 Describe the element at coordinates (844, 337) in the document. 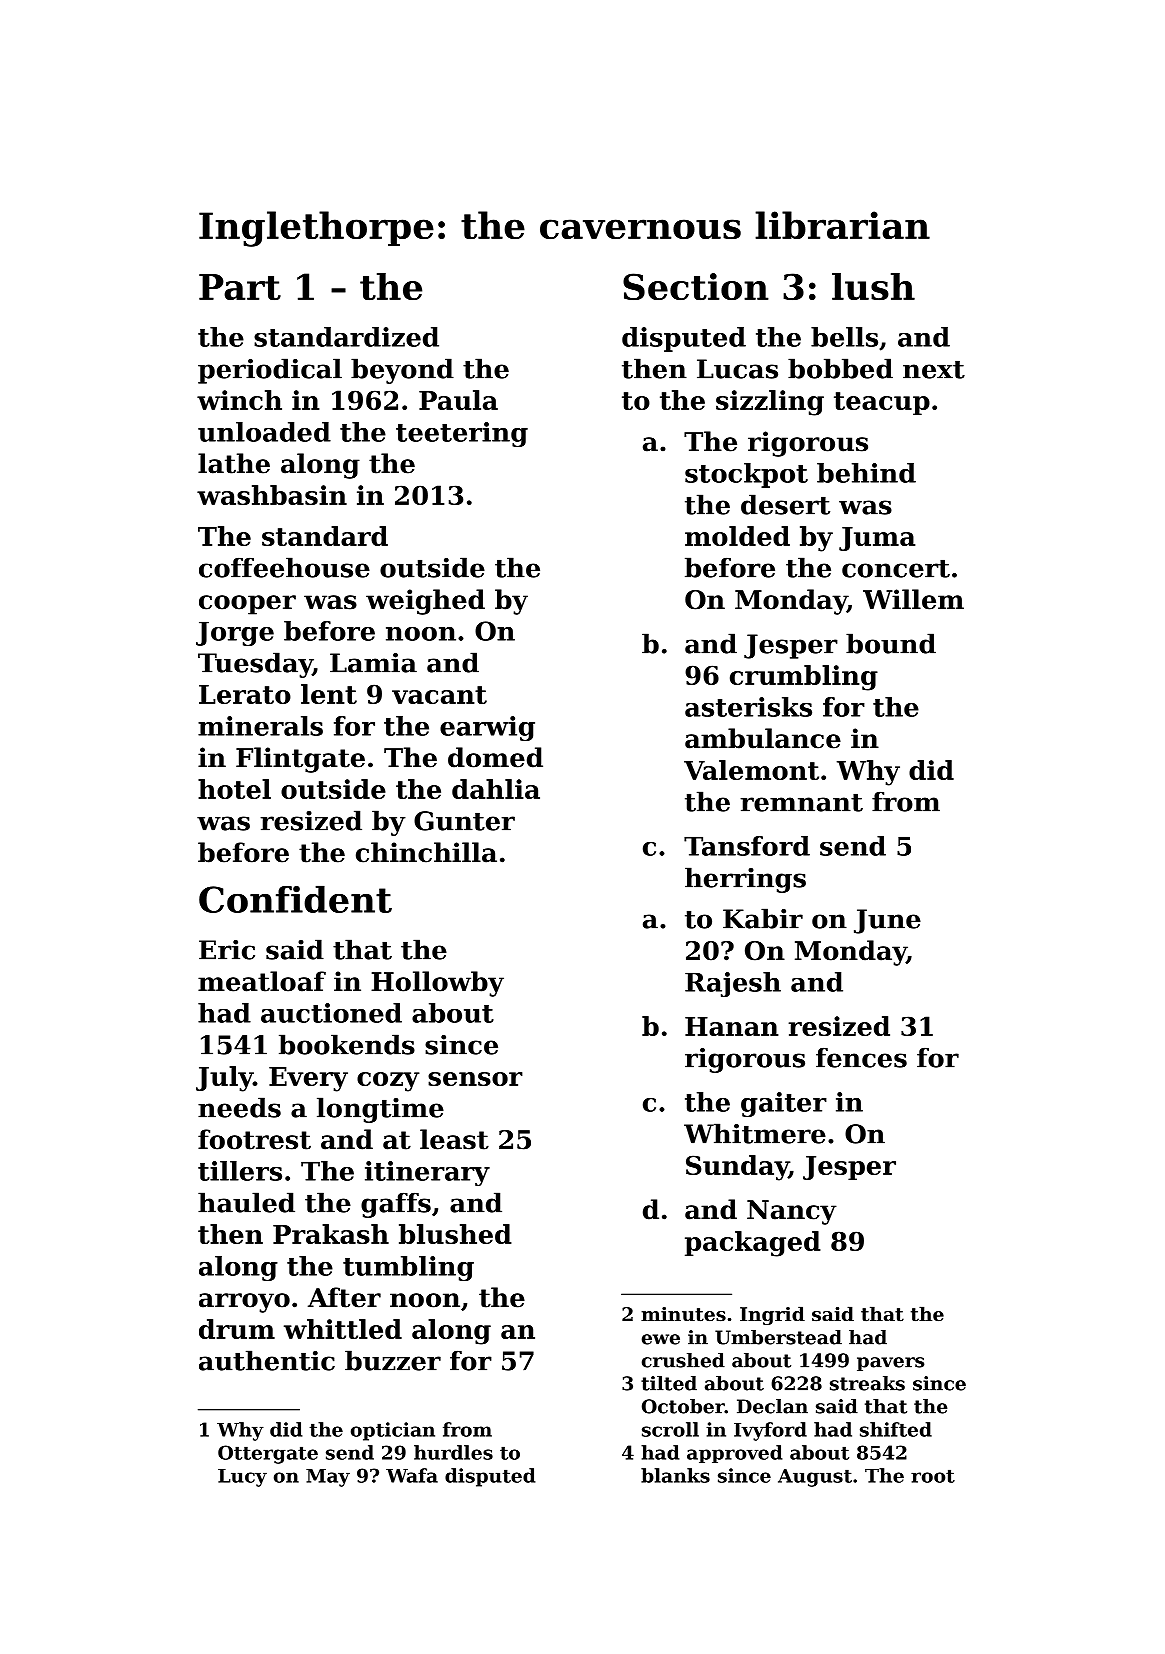

I see `bells` at that location.
